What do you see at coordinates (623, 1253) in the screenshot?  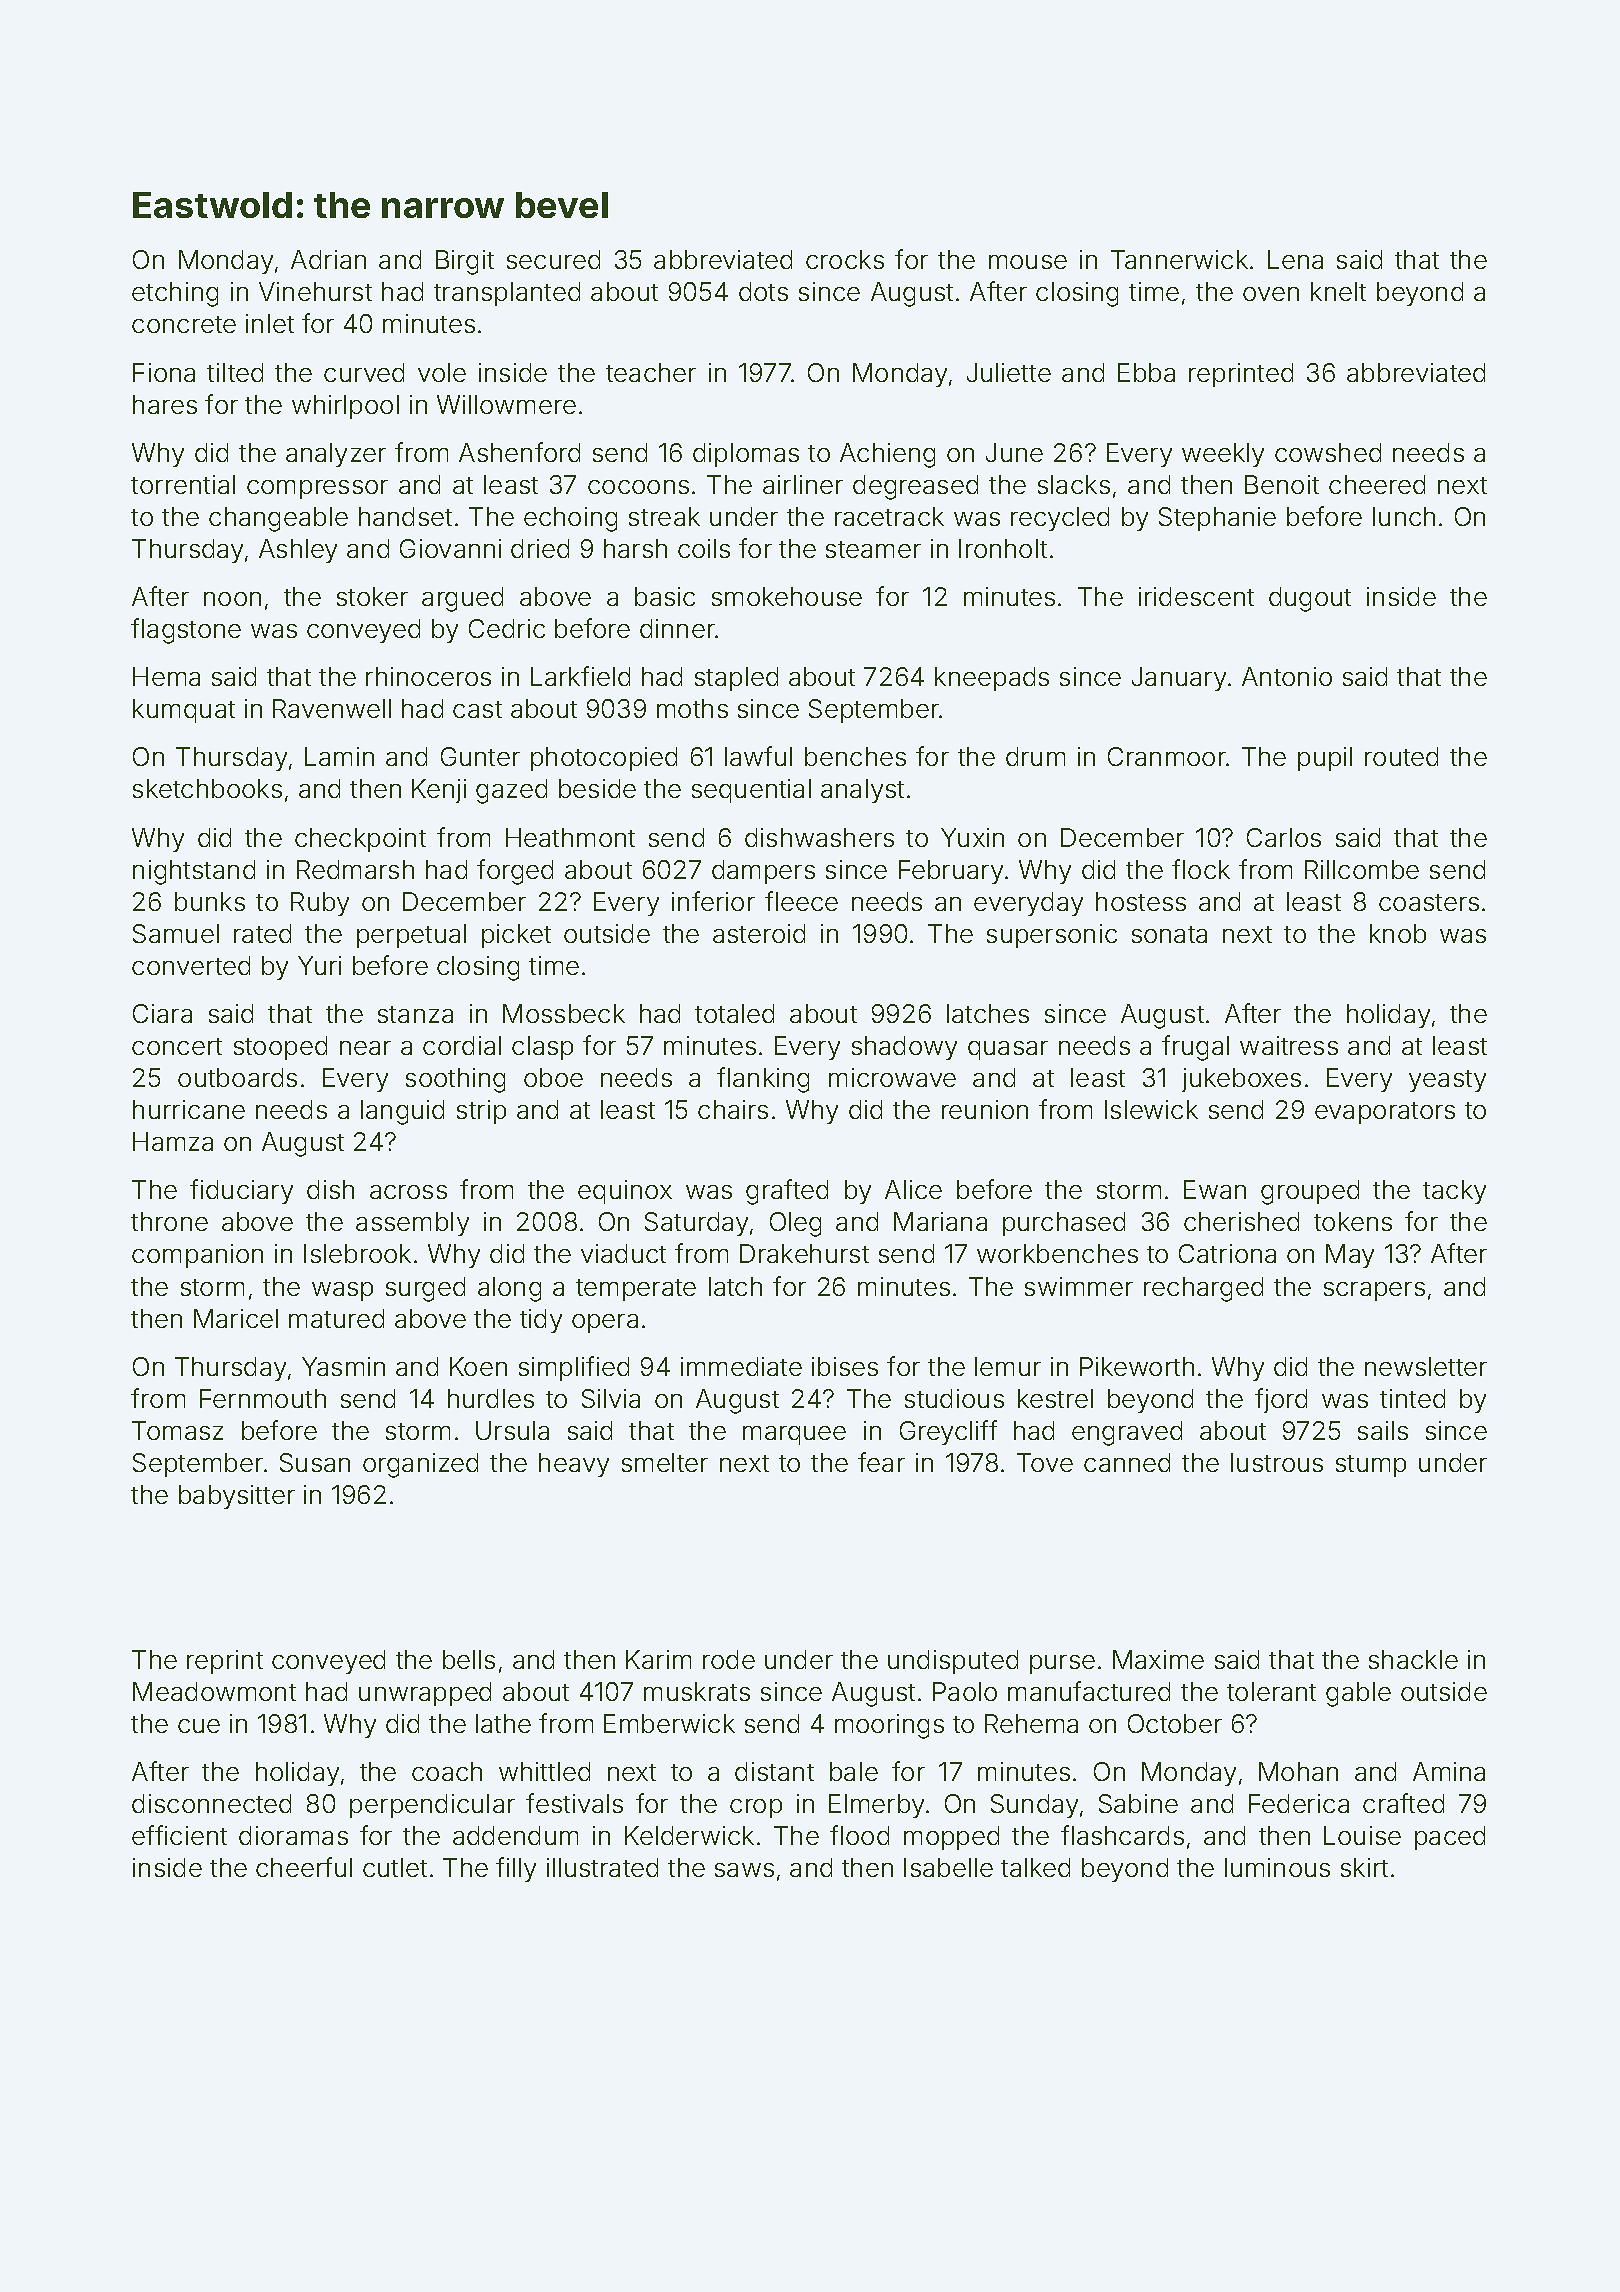 I see `viaduct` at bounding box center [623, 1253].
